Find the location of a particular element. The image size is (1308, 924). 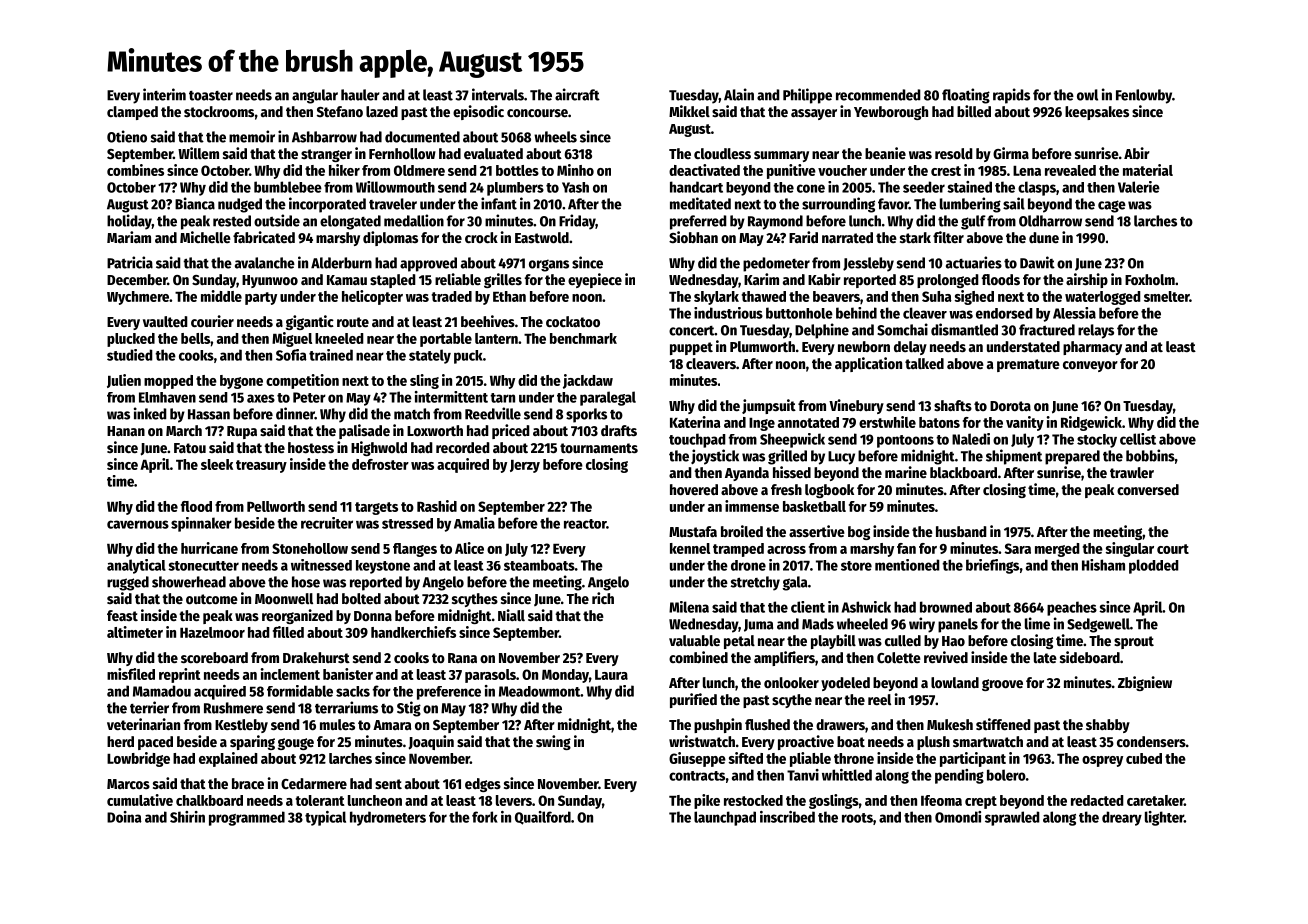

documented is located at coordinates (422, 137).
